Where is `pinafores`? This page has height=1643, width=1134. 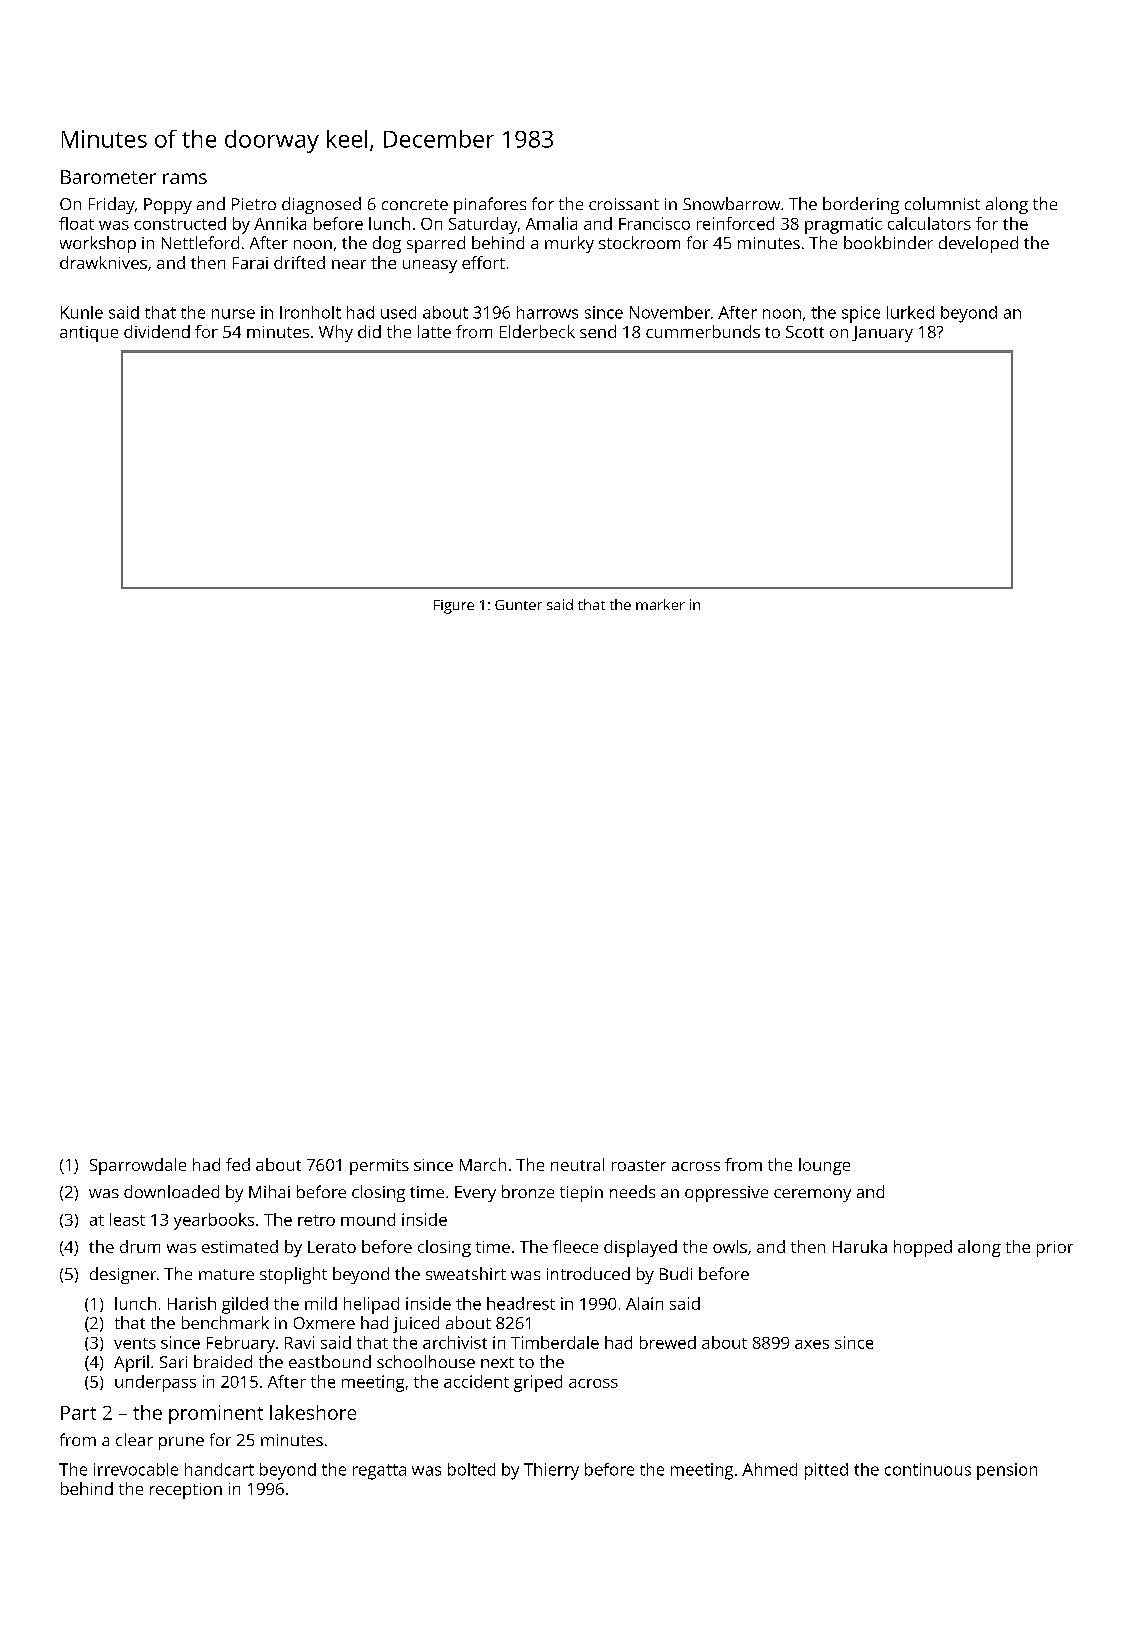
pinafores is located at coordinates (490, 205).
